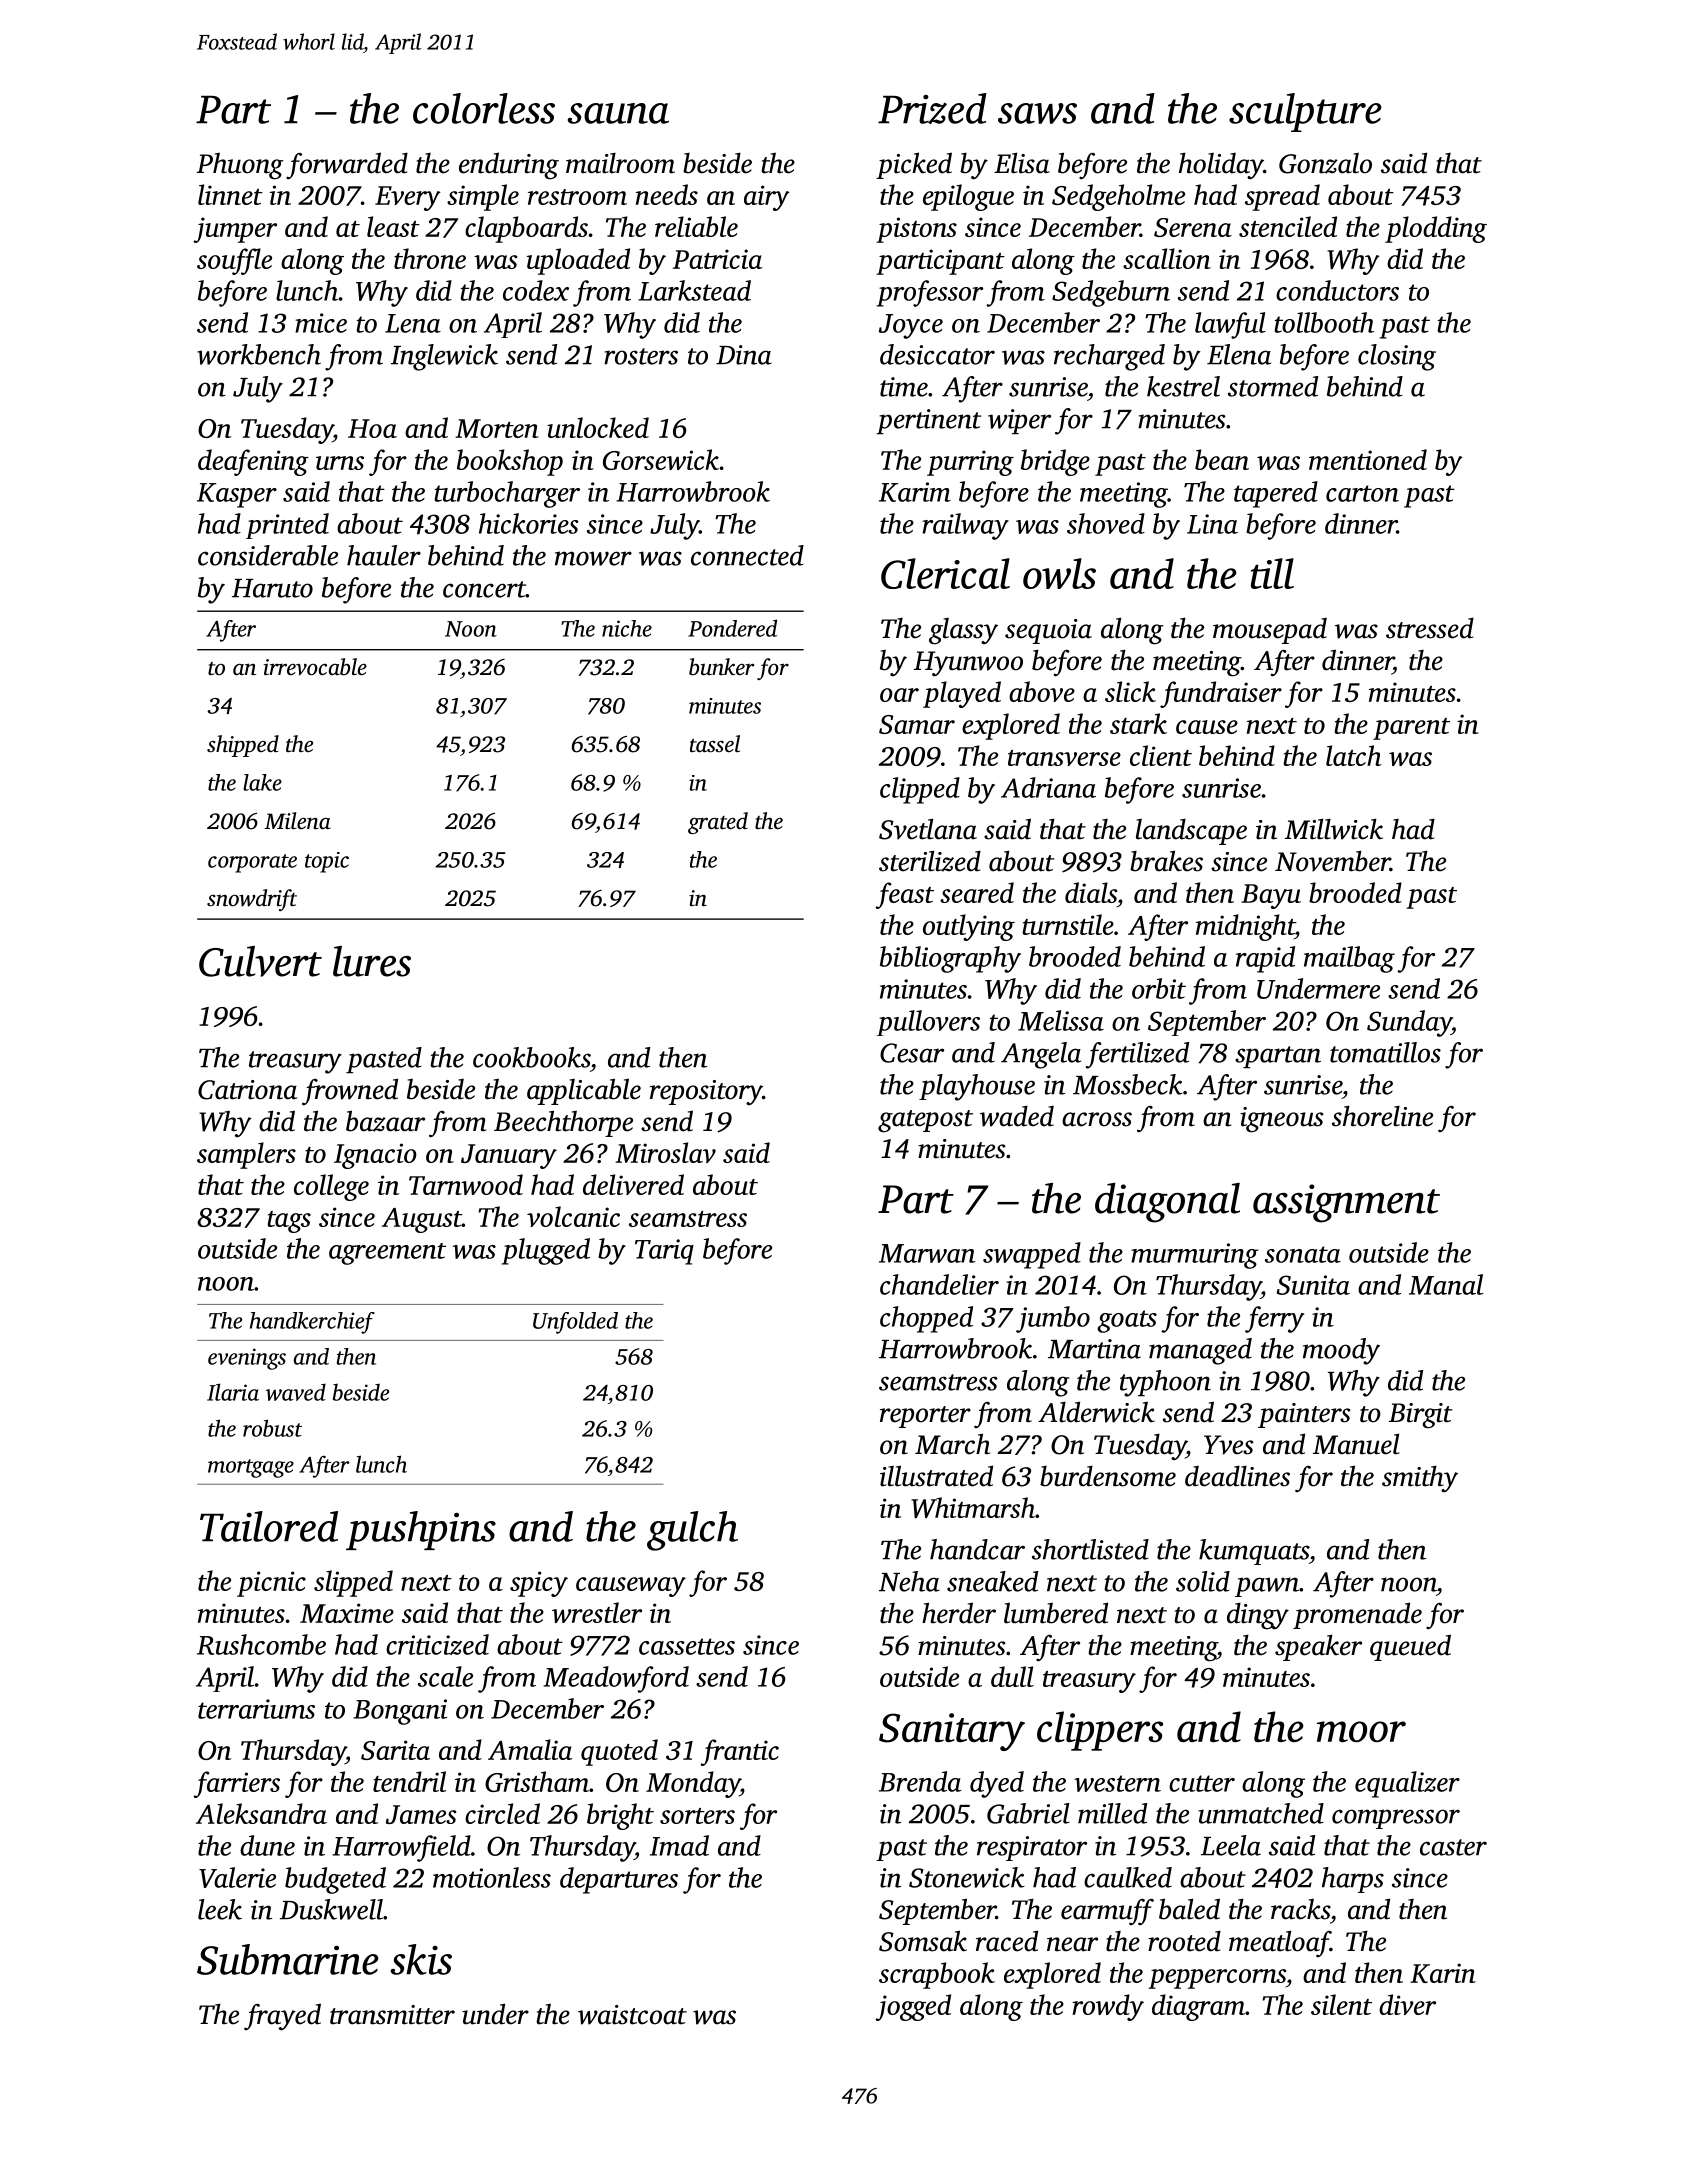 The height and width of the screenshot is (2178, 1683). I want to click on landscape, so click(1191, 832).
